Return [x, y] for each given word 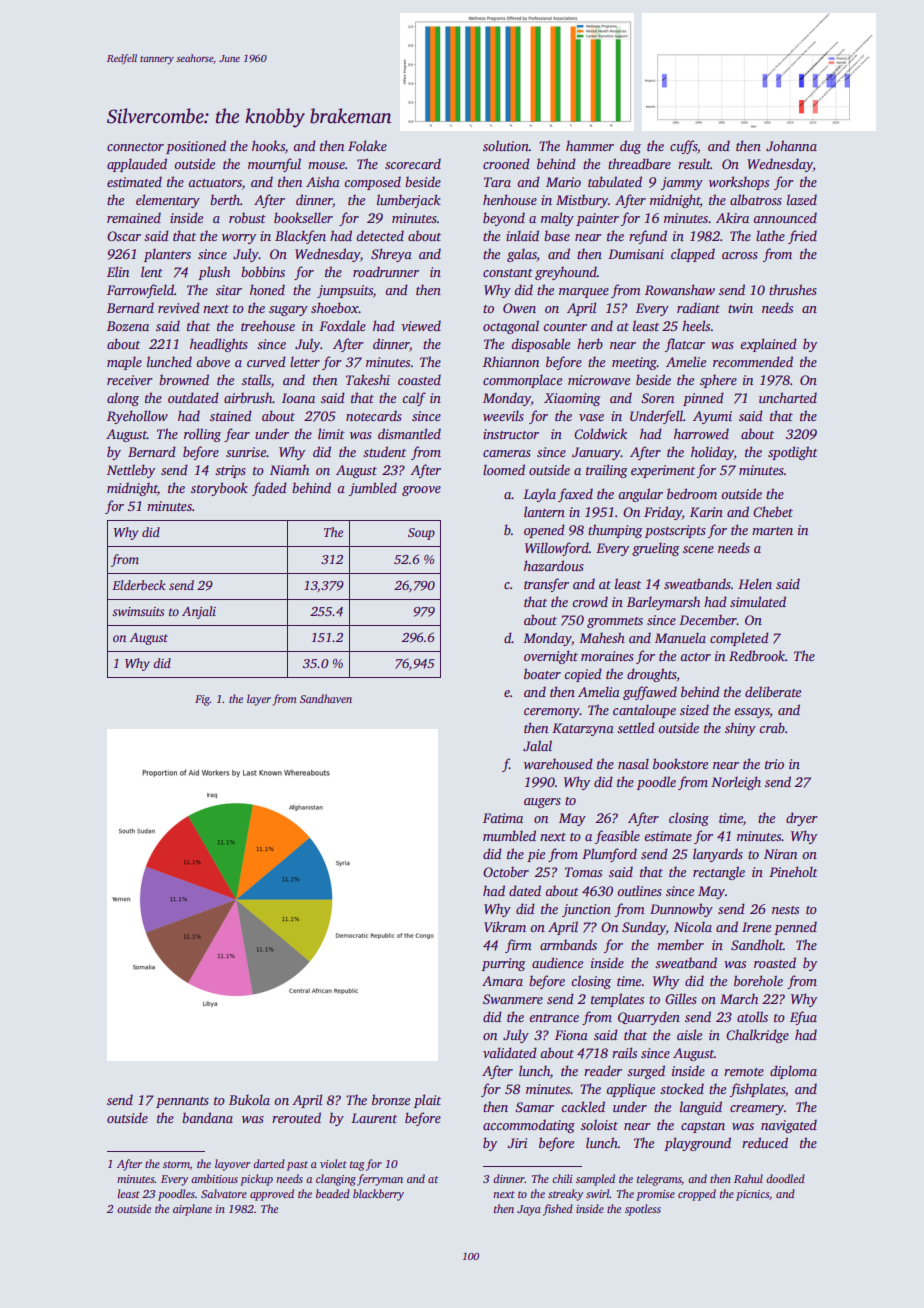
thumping [615, 531]
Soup [421, 534]
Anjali [199, 612]
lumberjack [409, 201]
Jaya [529, 1210]
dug [630, 147]
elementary [168, 201]
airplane [192, 1210]
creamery [757, 1110]
